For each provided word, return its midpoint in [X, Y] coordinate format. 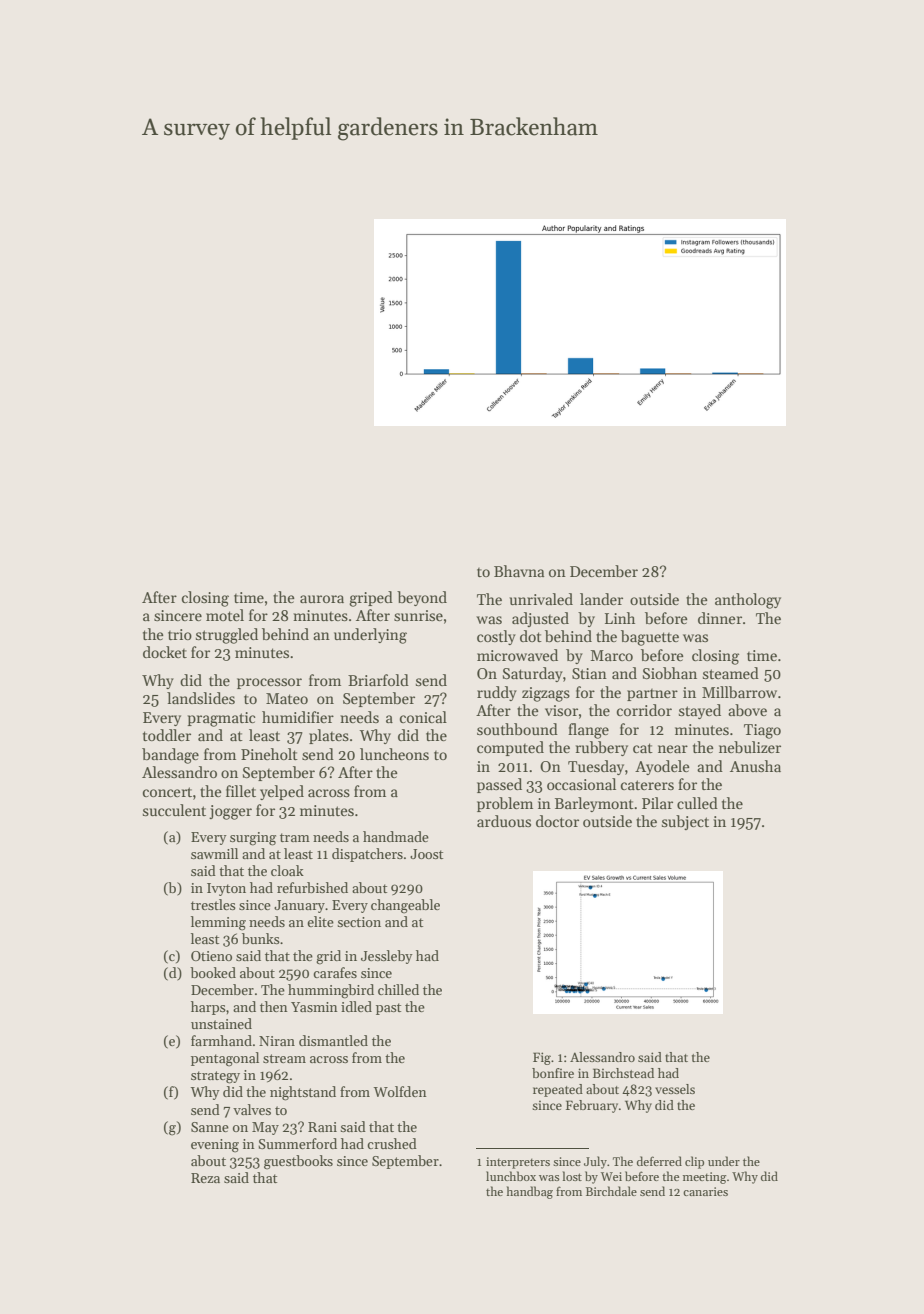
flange [588, 731]
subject [685, 822]
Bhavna [519, 571]
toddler [167, 735]
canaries [705, 1191]
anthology [748, 601]
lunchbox [511, 1176]
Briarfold [378, 680]
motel [225, 615]
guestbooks [298, 1162]
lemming [218, 923]
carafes [335, 972]
